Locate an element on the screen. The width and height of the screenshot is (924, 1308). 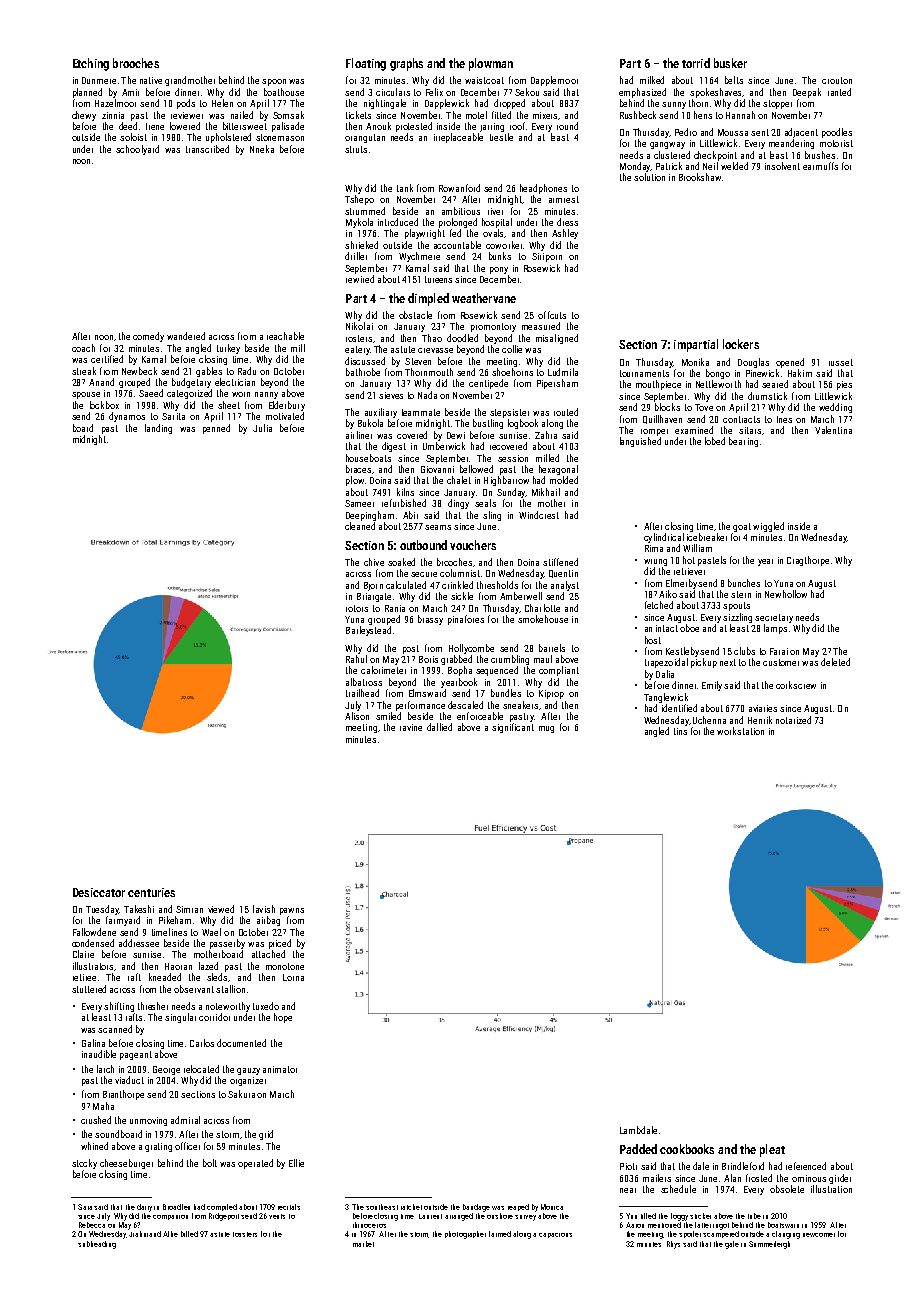
digest is located at coordinates (394, 447).
